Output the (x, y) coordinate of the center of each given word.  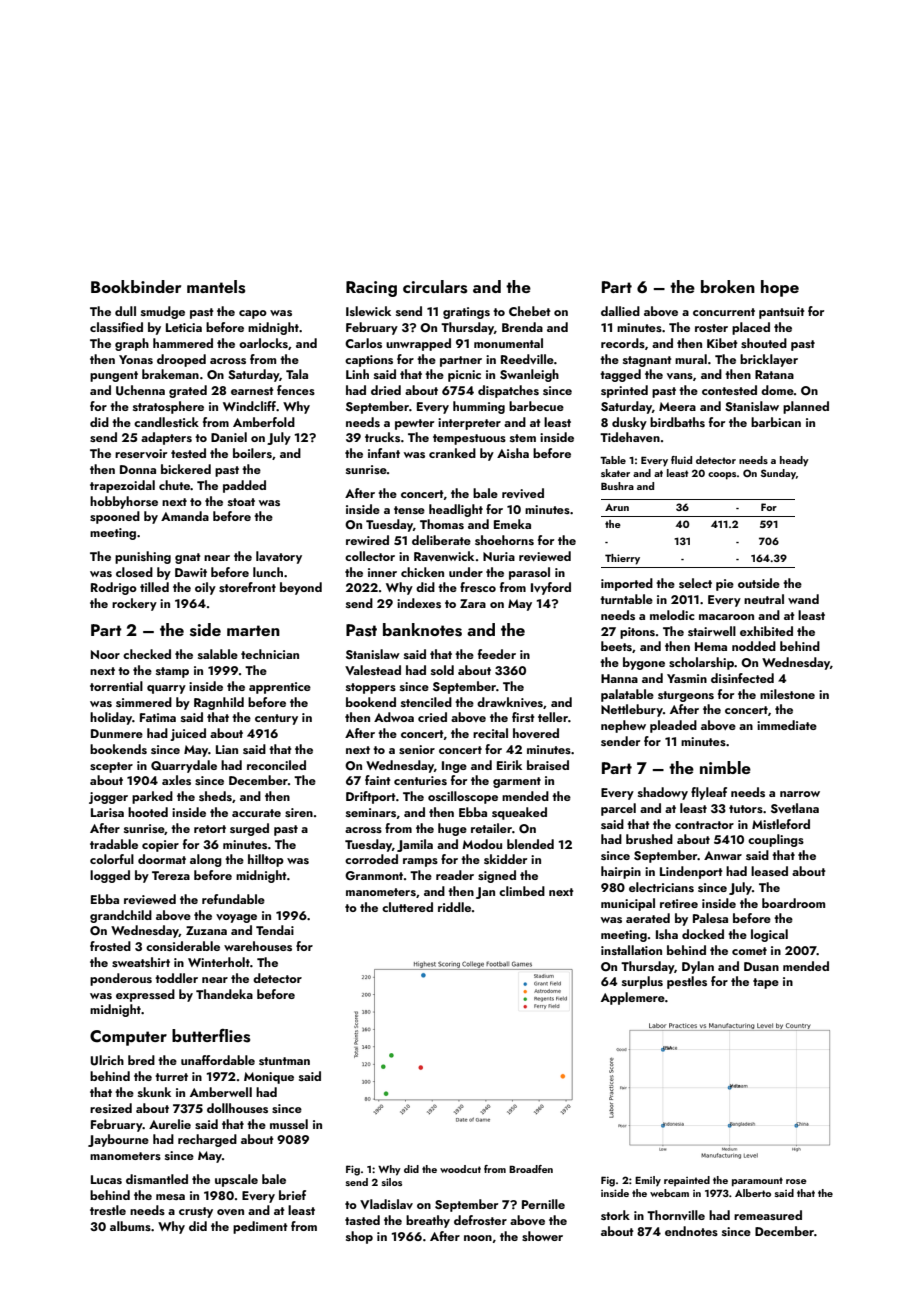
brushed (649, 839)
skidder (505, 859)
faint (378, 780)
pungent (114, 376)
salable (218, 654)
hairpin (621, 872)
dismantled (157, 1179)
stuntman (284, 1061)
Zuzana (206, 930)
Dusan (761, 966)
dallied (620, 311)
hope (780, 288)
